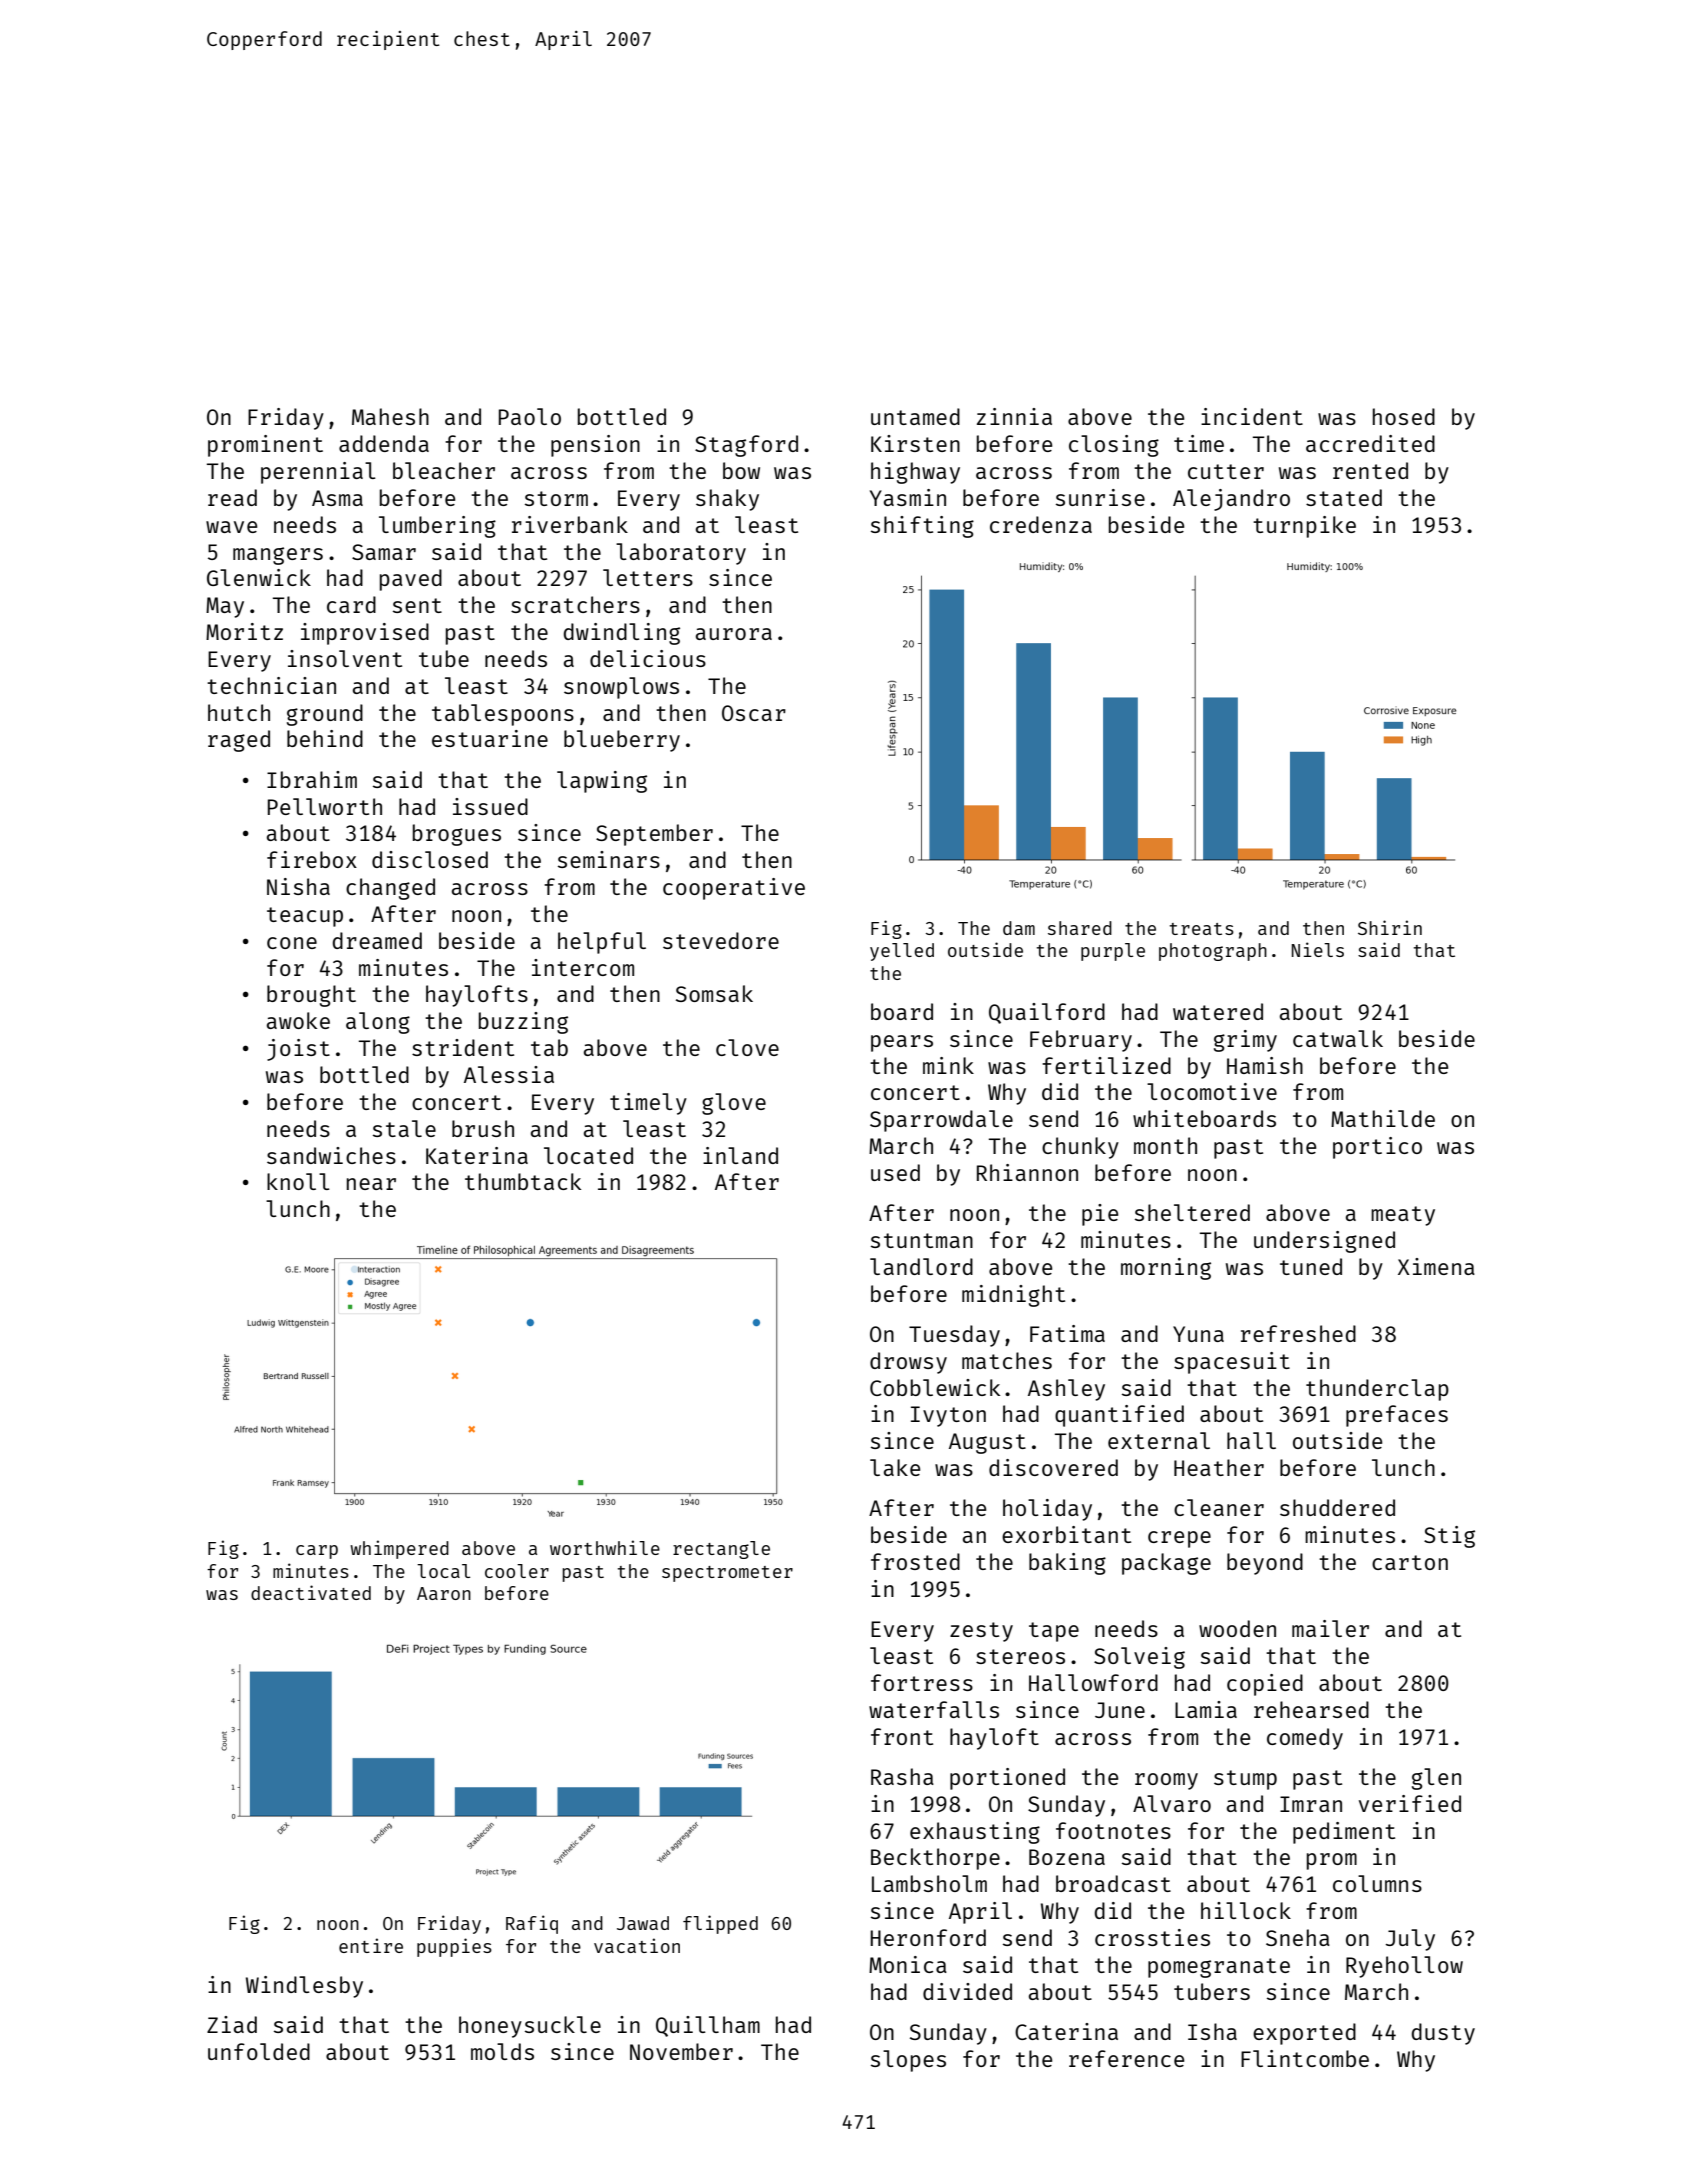  I want to click on Mahesh, so click(390, 416).
